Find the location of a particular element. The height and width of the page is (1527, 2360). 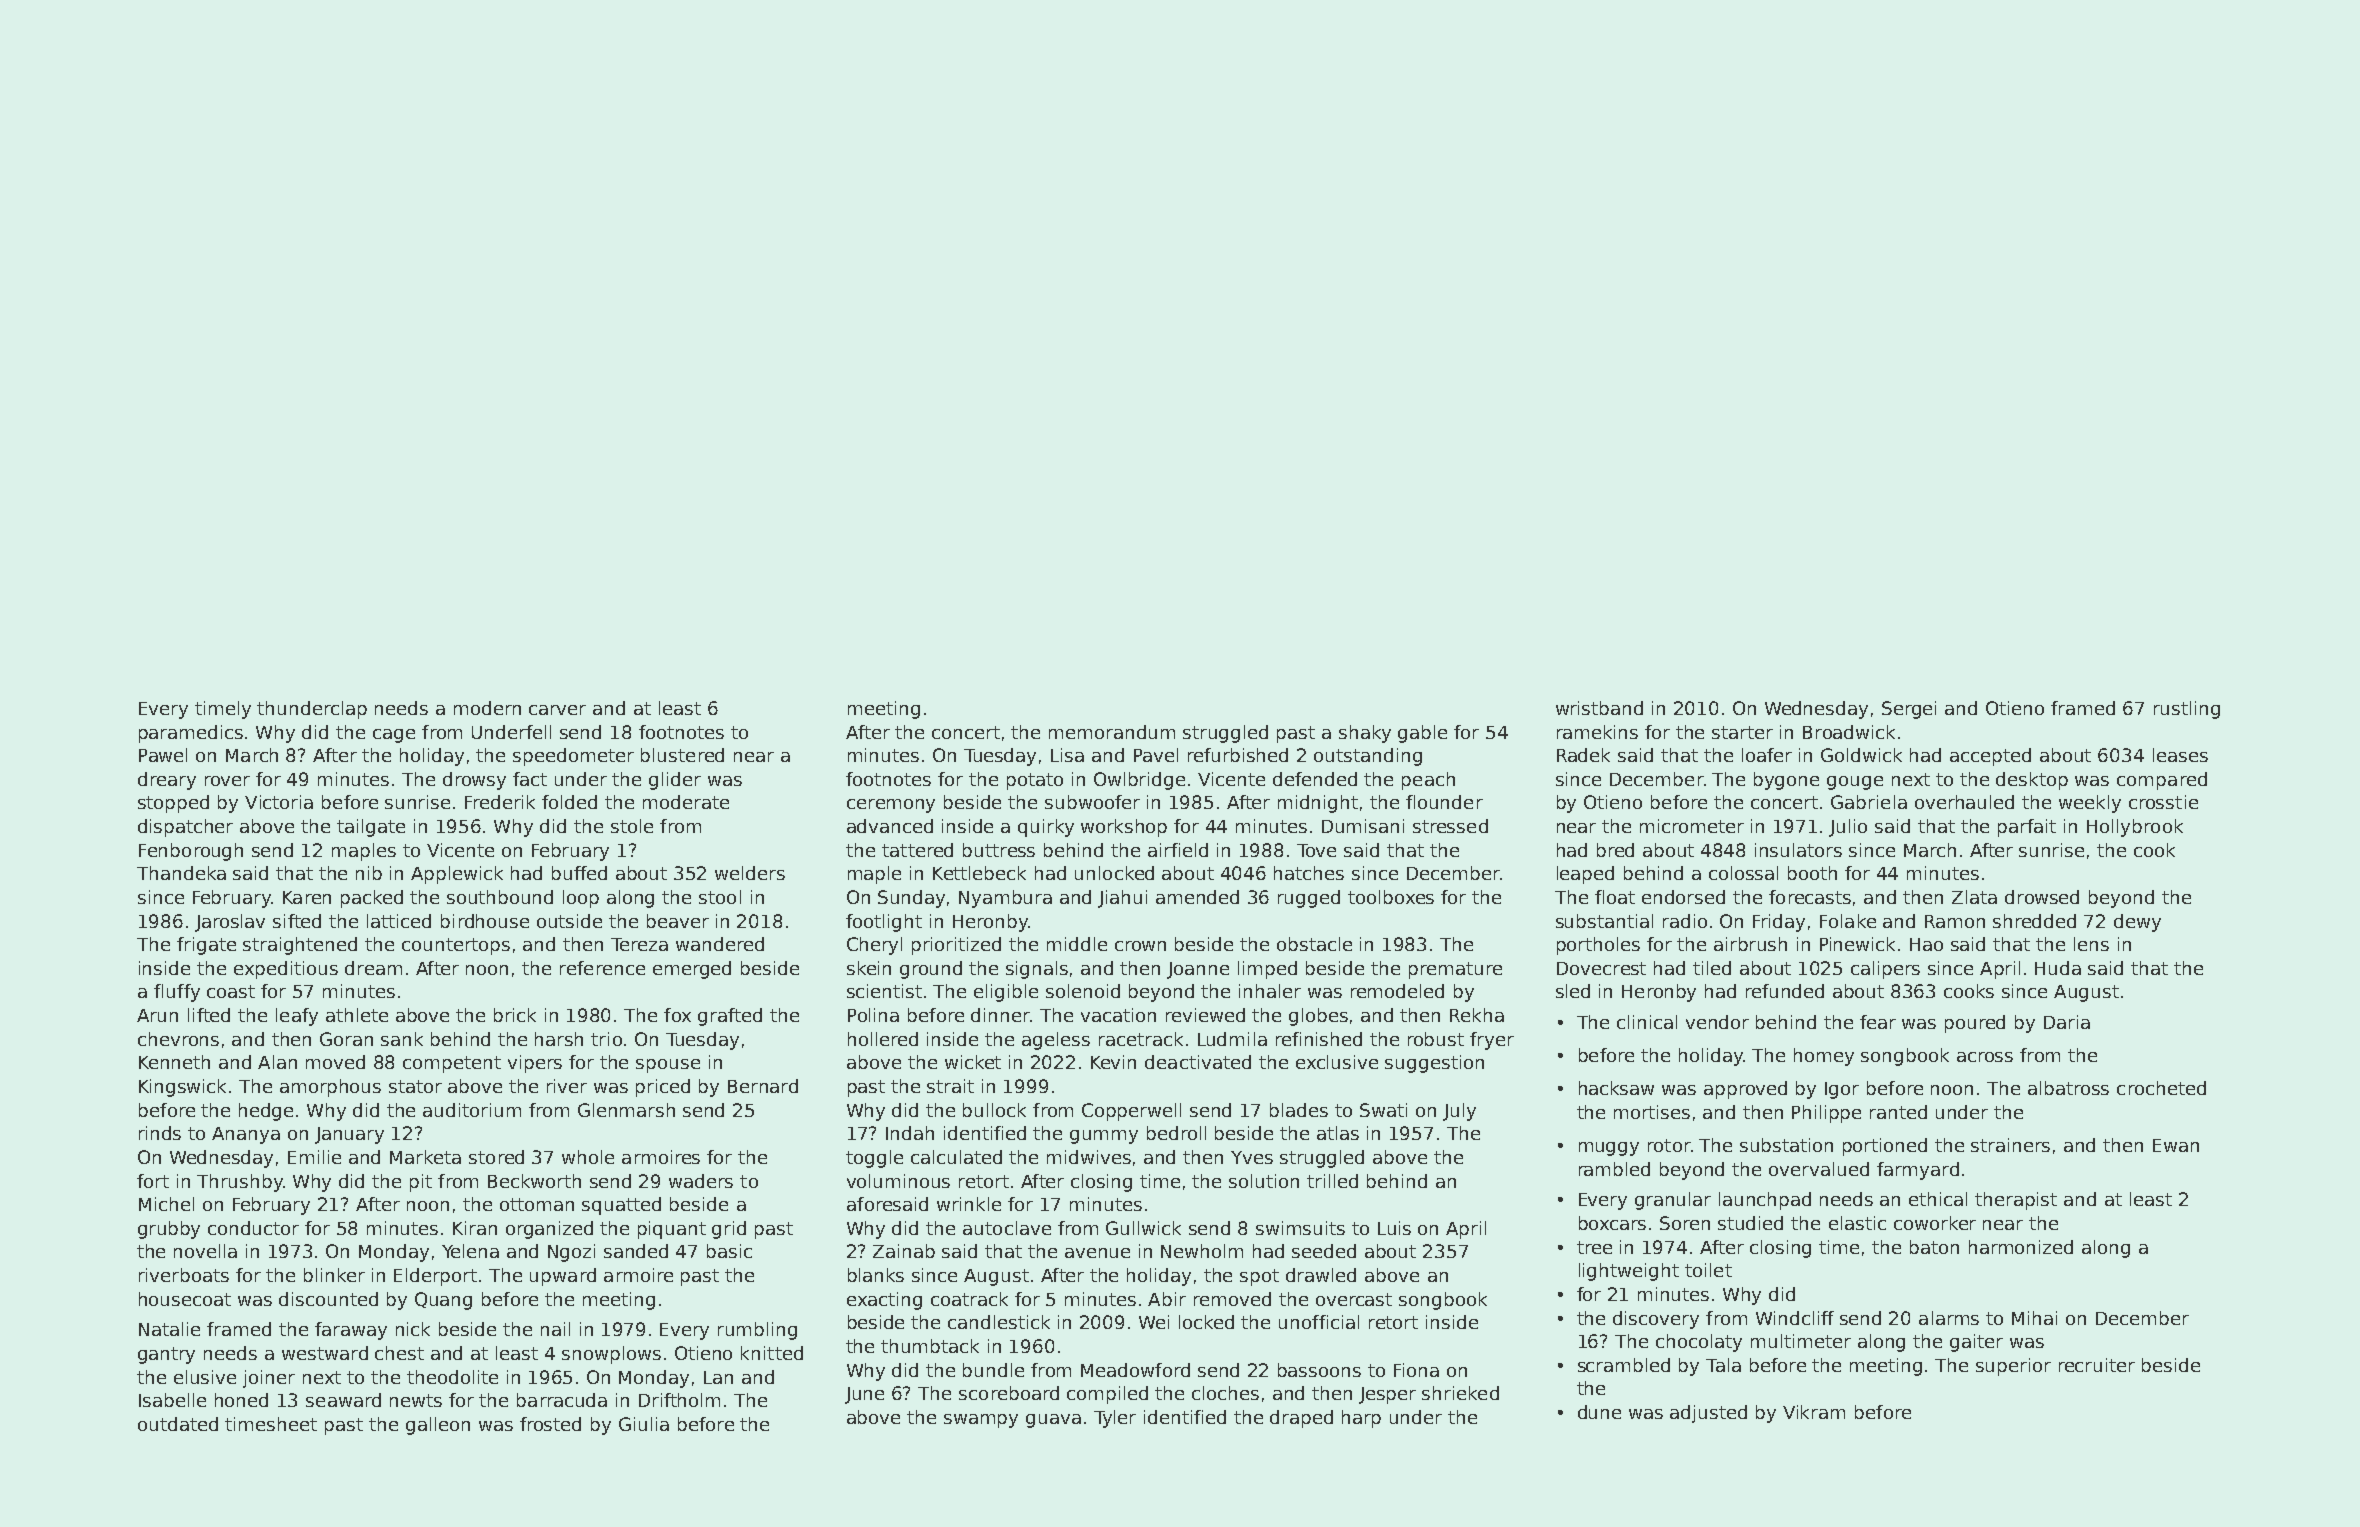

wrinkle is located at coordinates (969, 1204).
